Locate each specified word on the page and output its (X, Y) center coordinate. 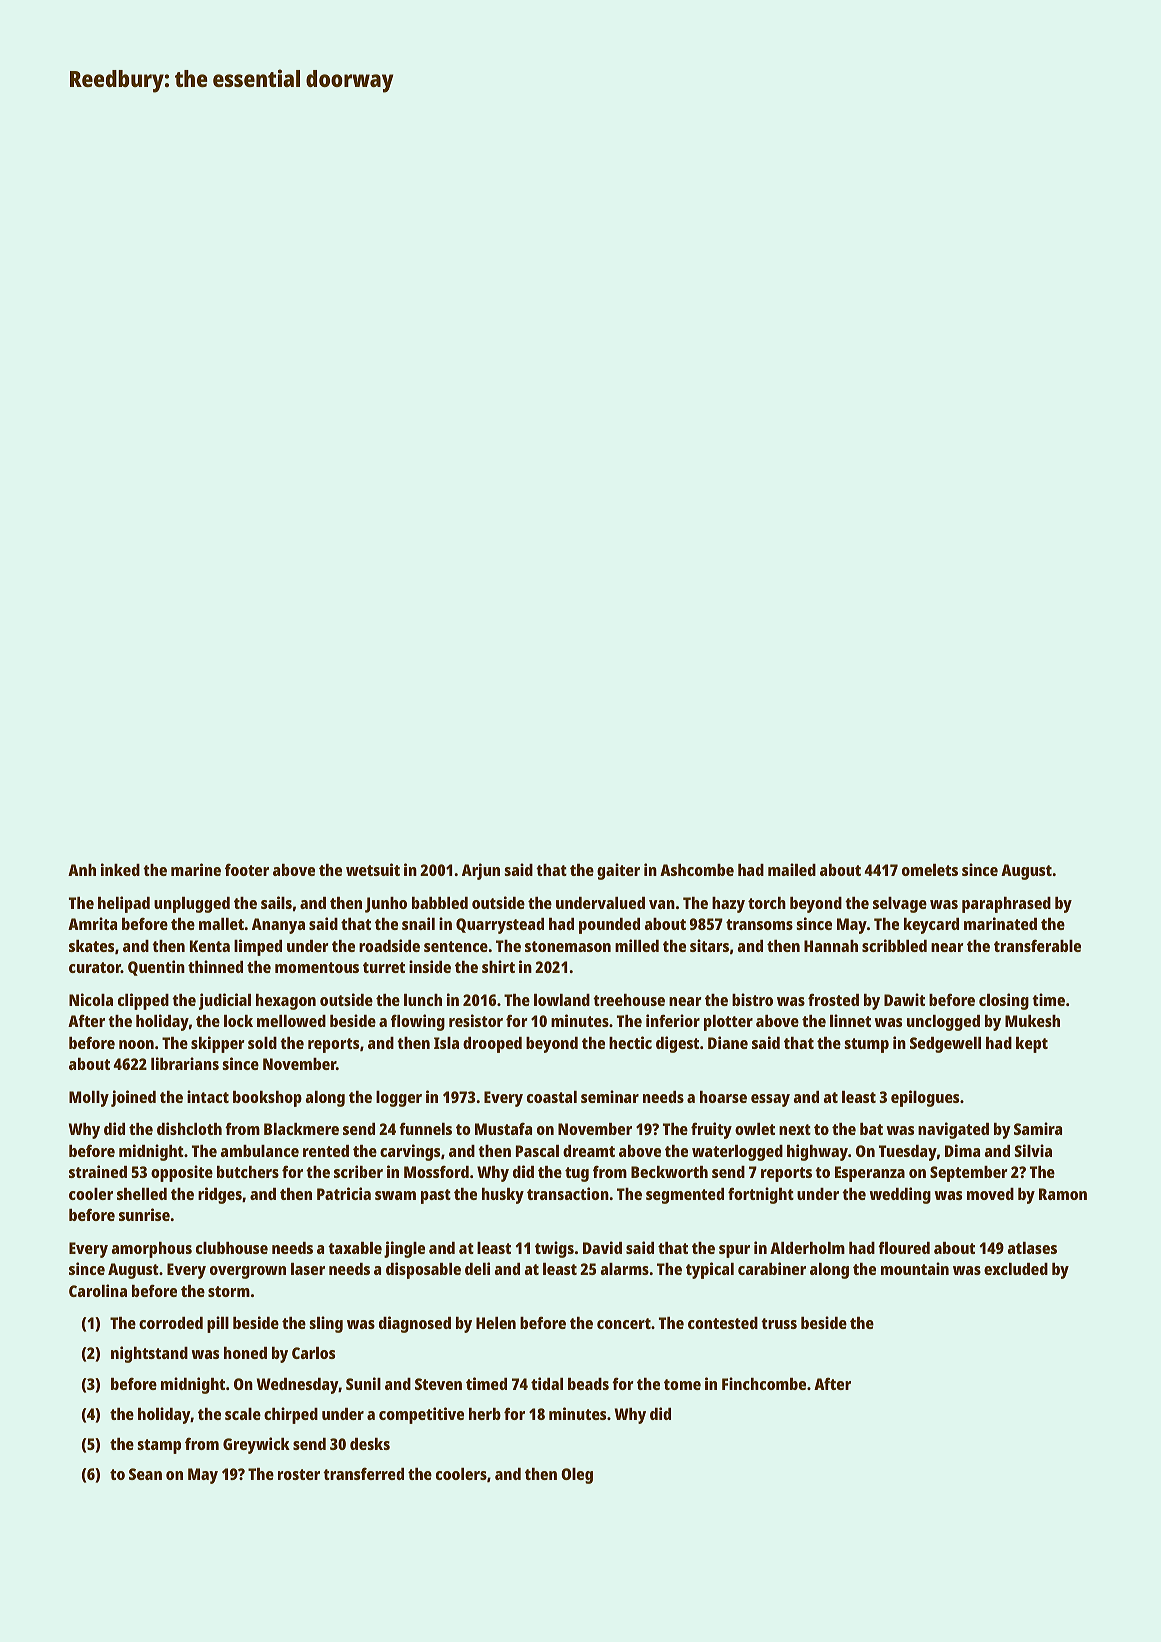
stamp (159, 1446)
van (662, 904)
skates (91, 946)
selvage (900, 905)
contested (723, 1323)
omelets (930, 870)
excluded (1016, 1269)
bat (871, 1129)
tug (577, 1174)
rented (326, 1151)
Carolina (98, 1290)
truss (779, 1323)
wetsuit (373, 869)
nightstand (149, 1354)
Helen (496, 1323)
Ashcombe (697, 870)
